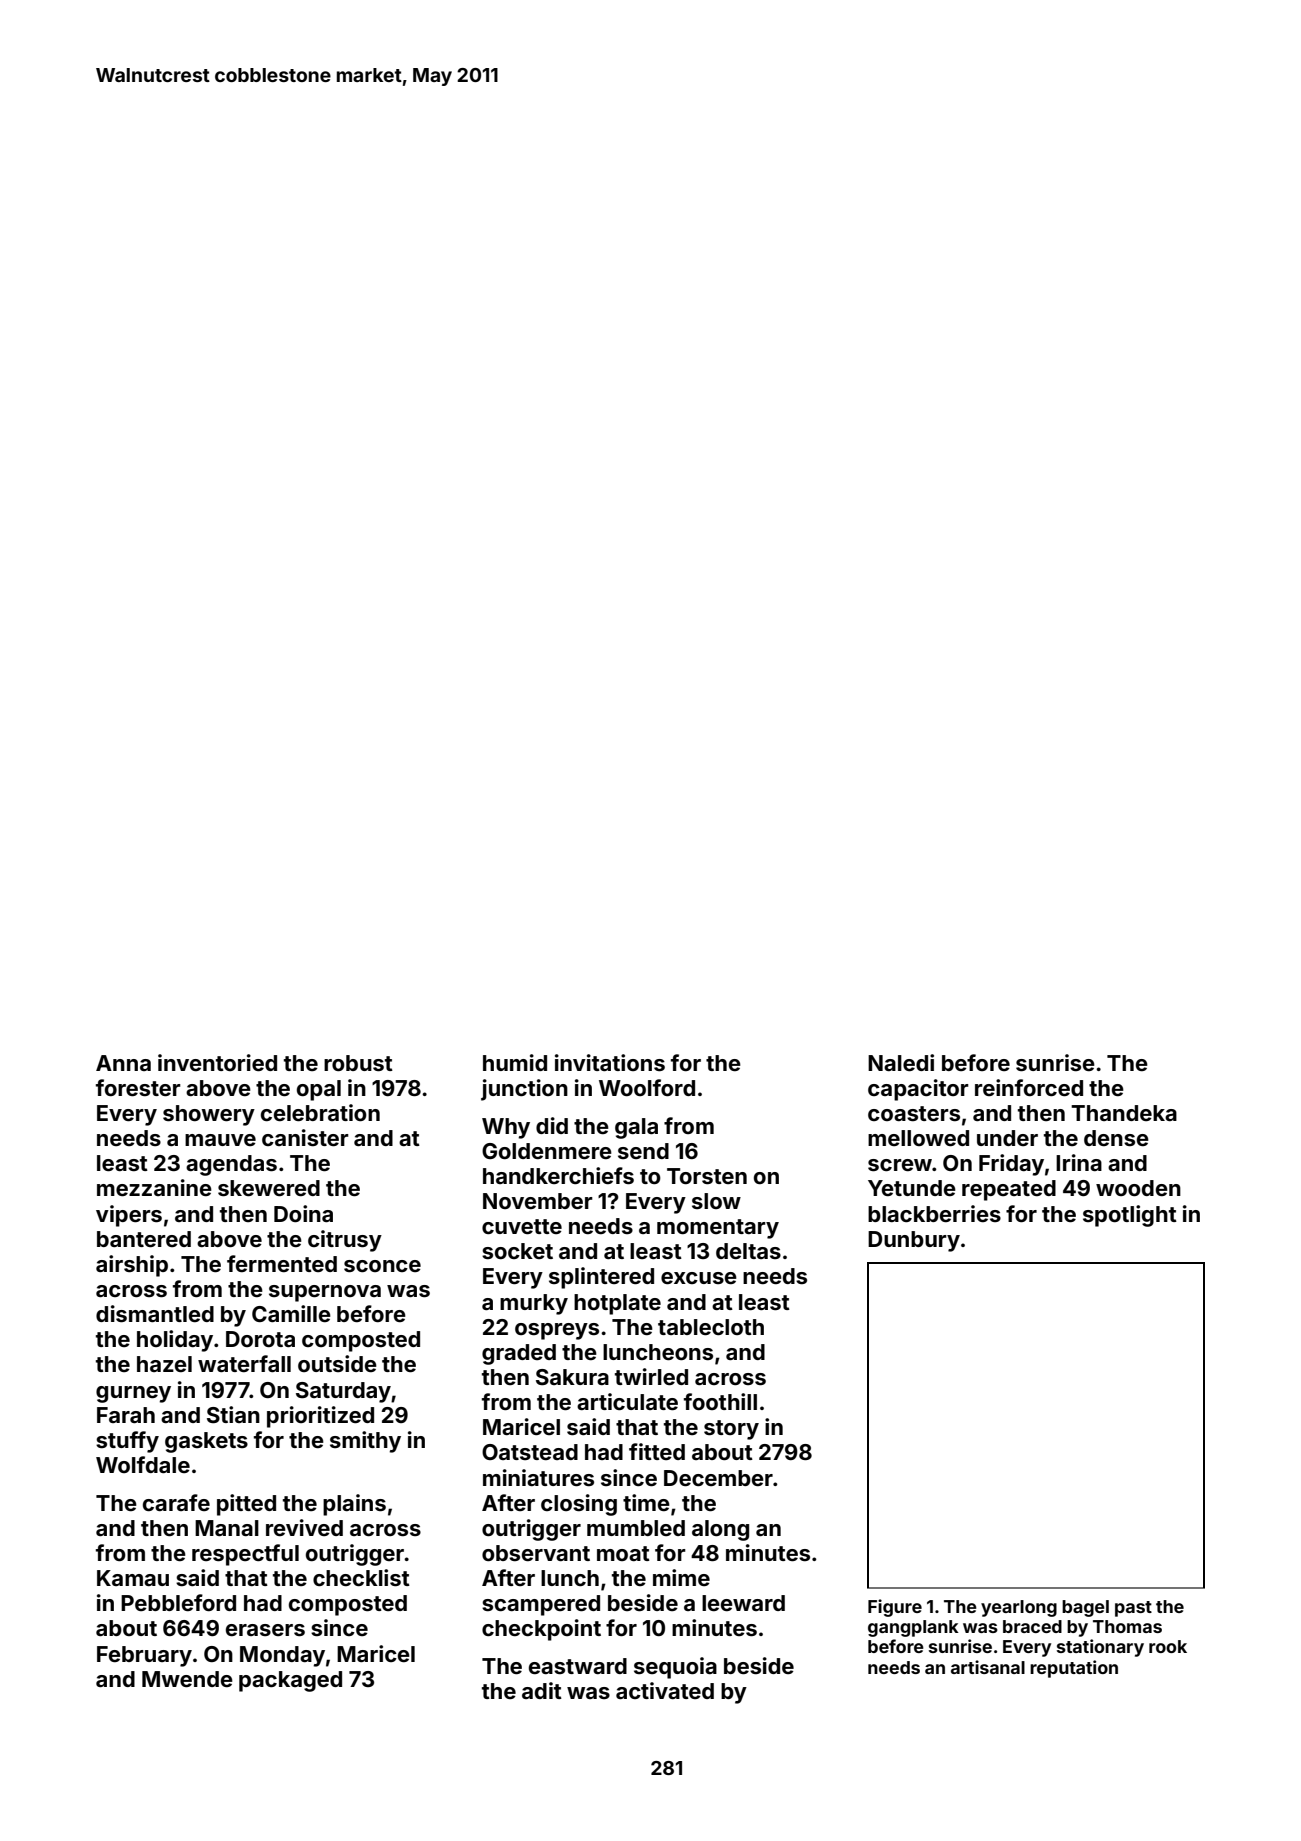 The image size is (1301, 1841). What do you see at coordinates (1130, 1216) in the document?
I see `spotlight` at bounding box center [1130, 1216].
